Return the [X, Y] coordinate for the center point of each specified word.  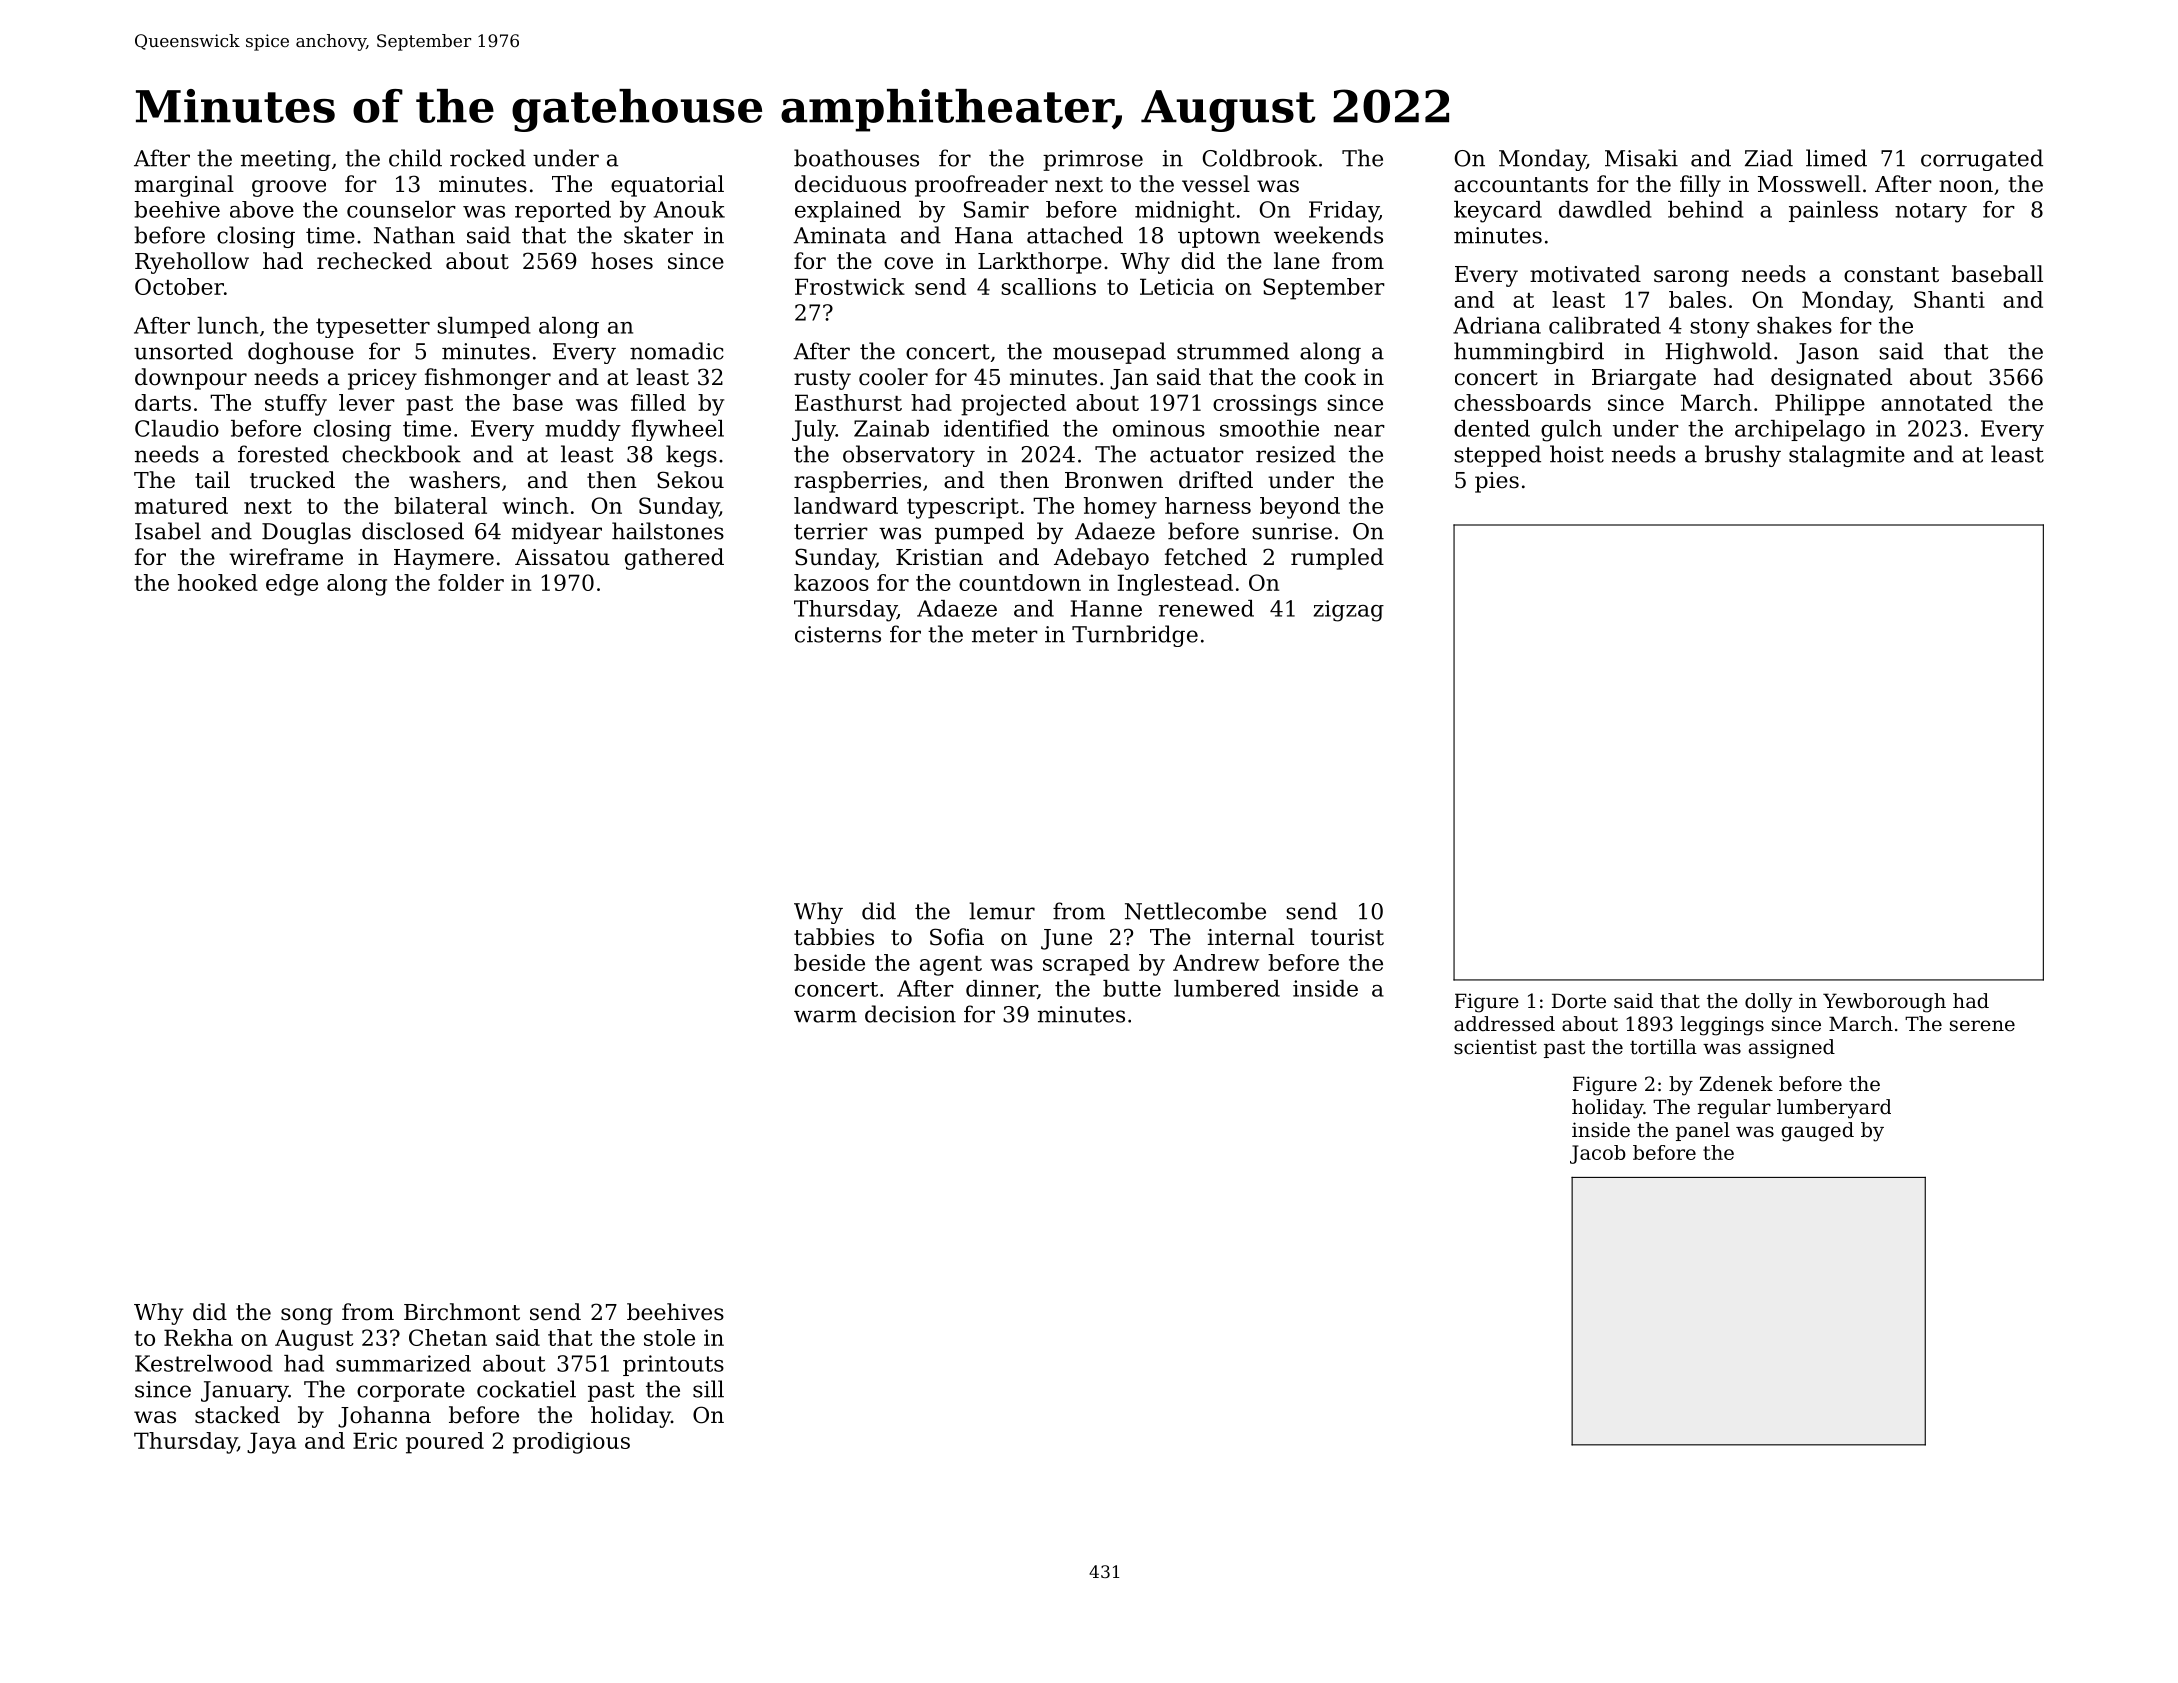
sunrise [1292, 531]
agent [951, 966]
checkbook [401, 454]
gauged [1817, 1132]
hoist [1577, 454]
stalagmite [1847, 456]
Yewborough [1884, 1003]
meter [1005, 635]
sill [708, 1389]
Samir [996, 209]
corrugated [1982, 160]
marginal [184, 186]
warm [825, 1016]
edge [292, 585]
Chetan [448, 1337]
